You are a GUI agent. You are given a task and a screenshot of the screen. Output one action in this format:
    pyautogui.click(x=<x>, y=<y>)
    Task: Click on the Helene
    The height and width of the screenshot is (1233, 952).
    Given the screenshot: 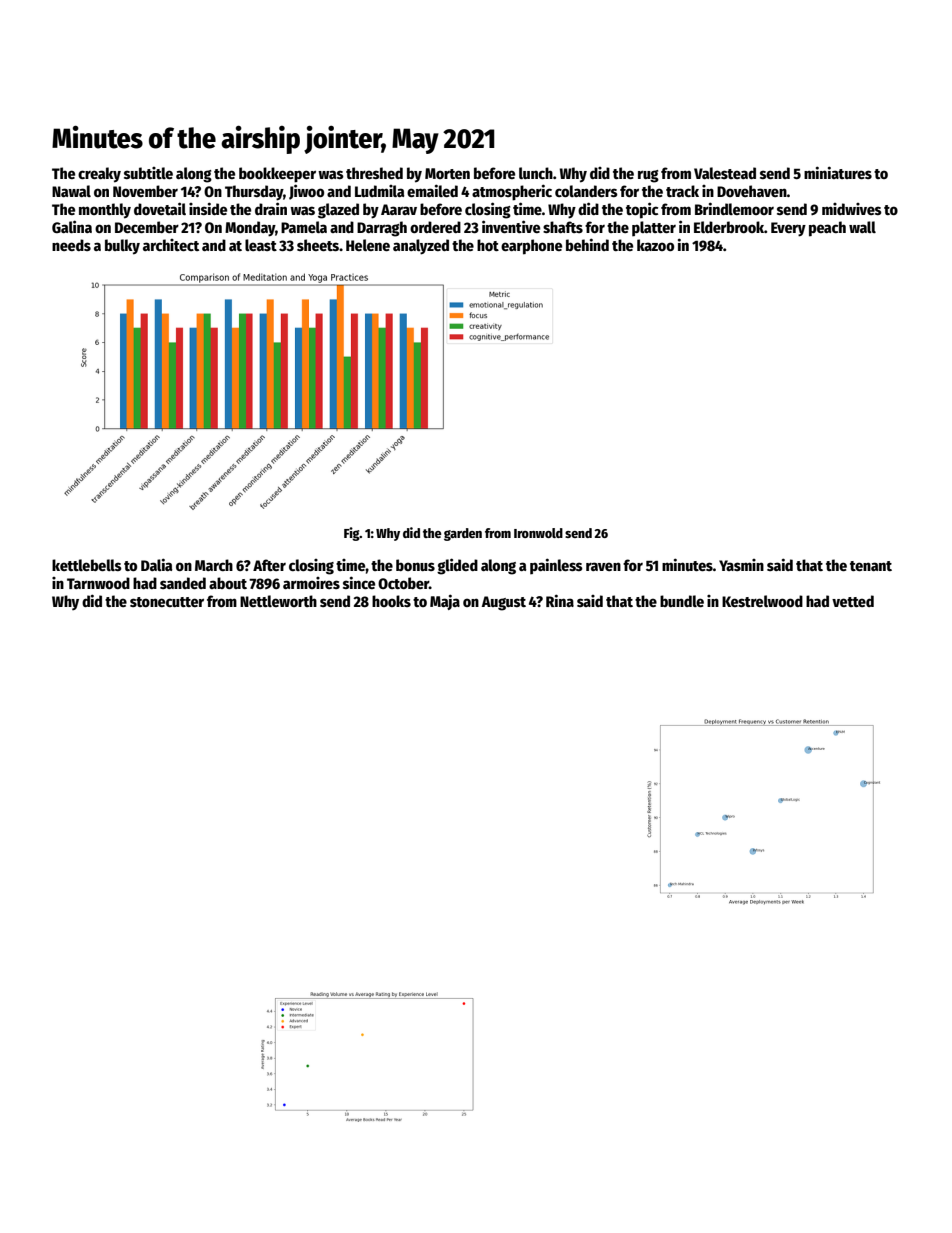 What is the action you would take?
    pyautogui.click(x=368, y=245)
